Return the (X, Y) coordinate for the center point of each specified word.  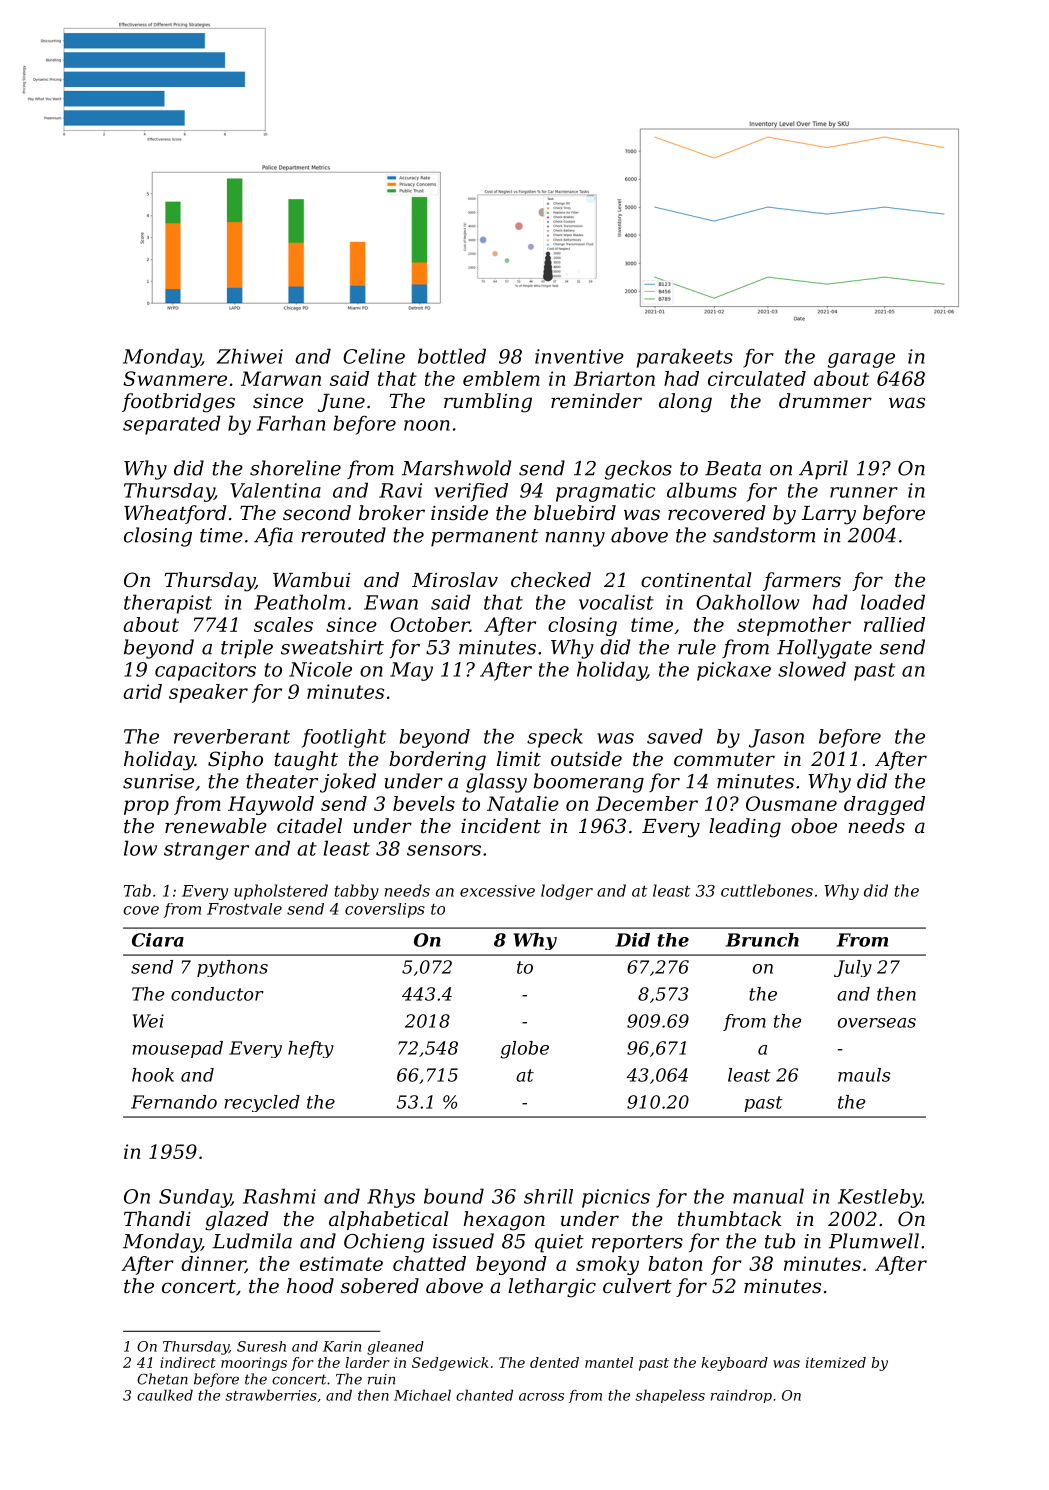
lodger (567, 892)
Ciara (158, 940)
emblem (501, 378)
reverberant (232, 736)
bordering (437, 761)
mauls (864, 1075)
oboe (814, 826)
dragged (884, 805)
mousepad (177, 1049)
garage (861, 360)
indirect (188, 1362)
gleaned (395, 1348)
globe (524, 1050)
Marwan (281, 378)
